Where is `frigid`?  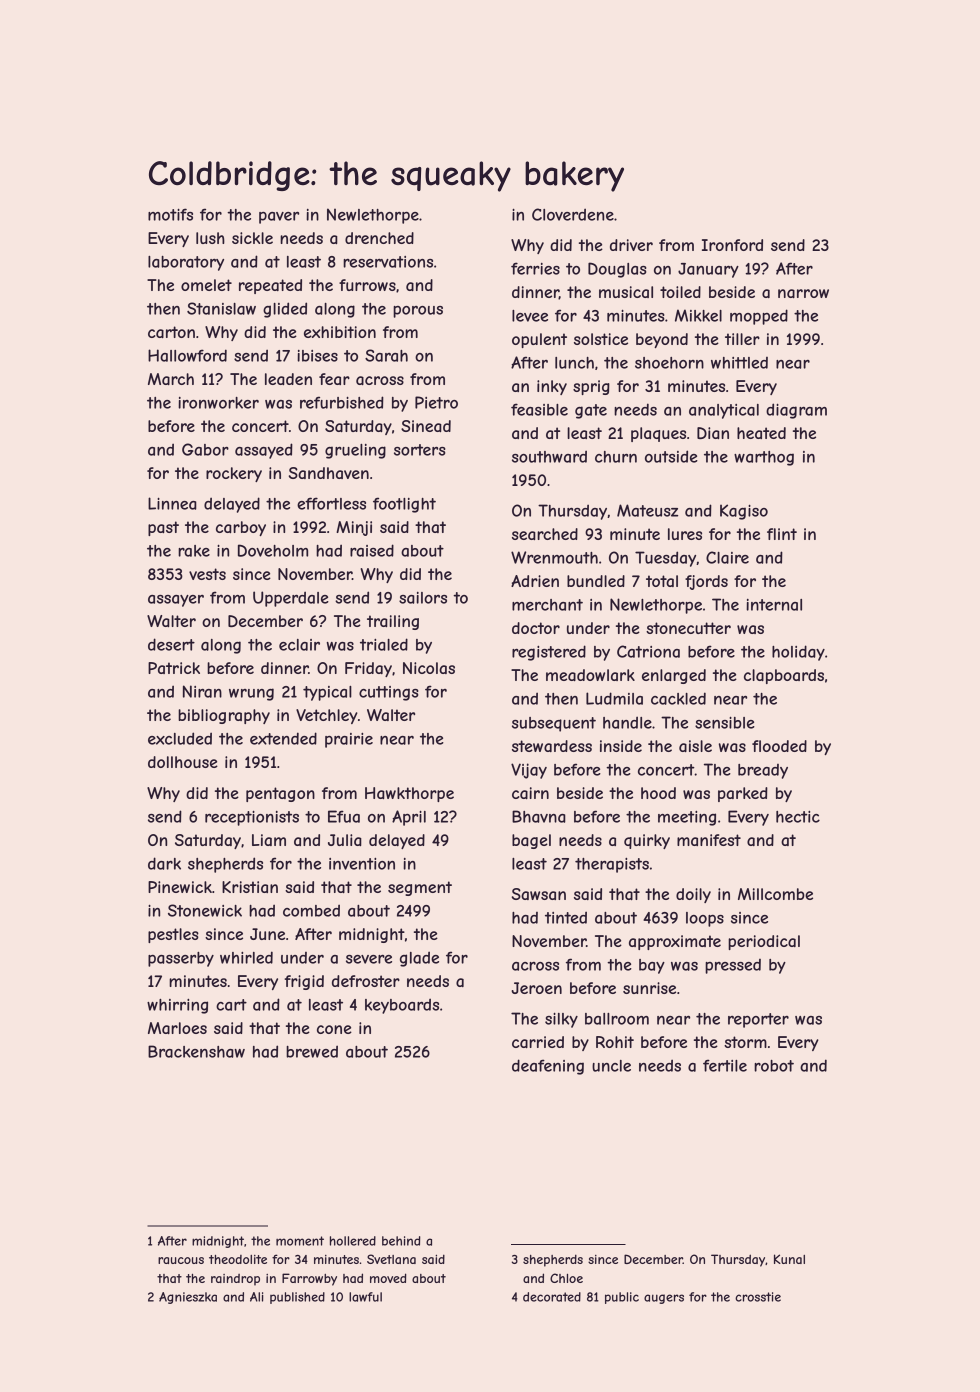 frigid is located at coordinates (304, 982).
